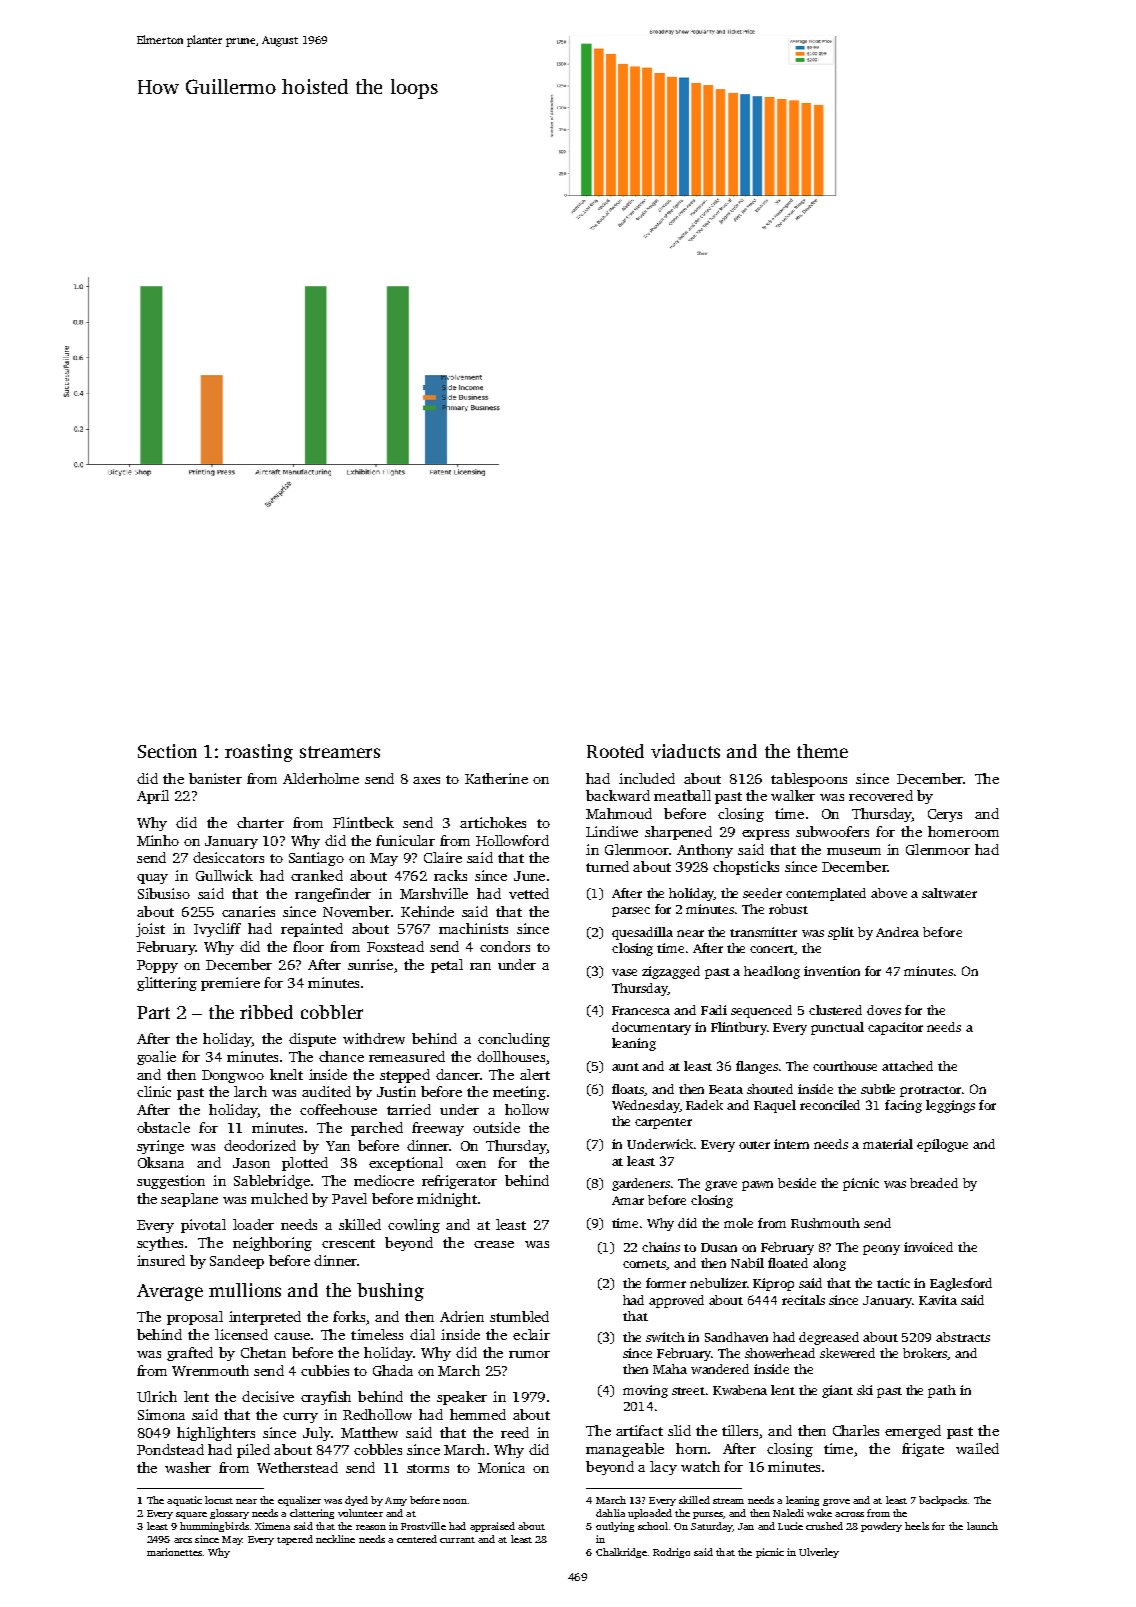 The width and height of the screenshot is (1136, 1607). Describe the element at coordinates (349, 1316) in the screenshot. I see `forks` at that location.
